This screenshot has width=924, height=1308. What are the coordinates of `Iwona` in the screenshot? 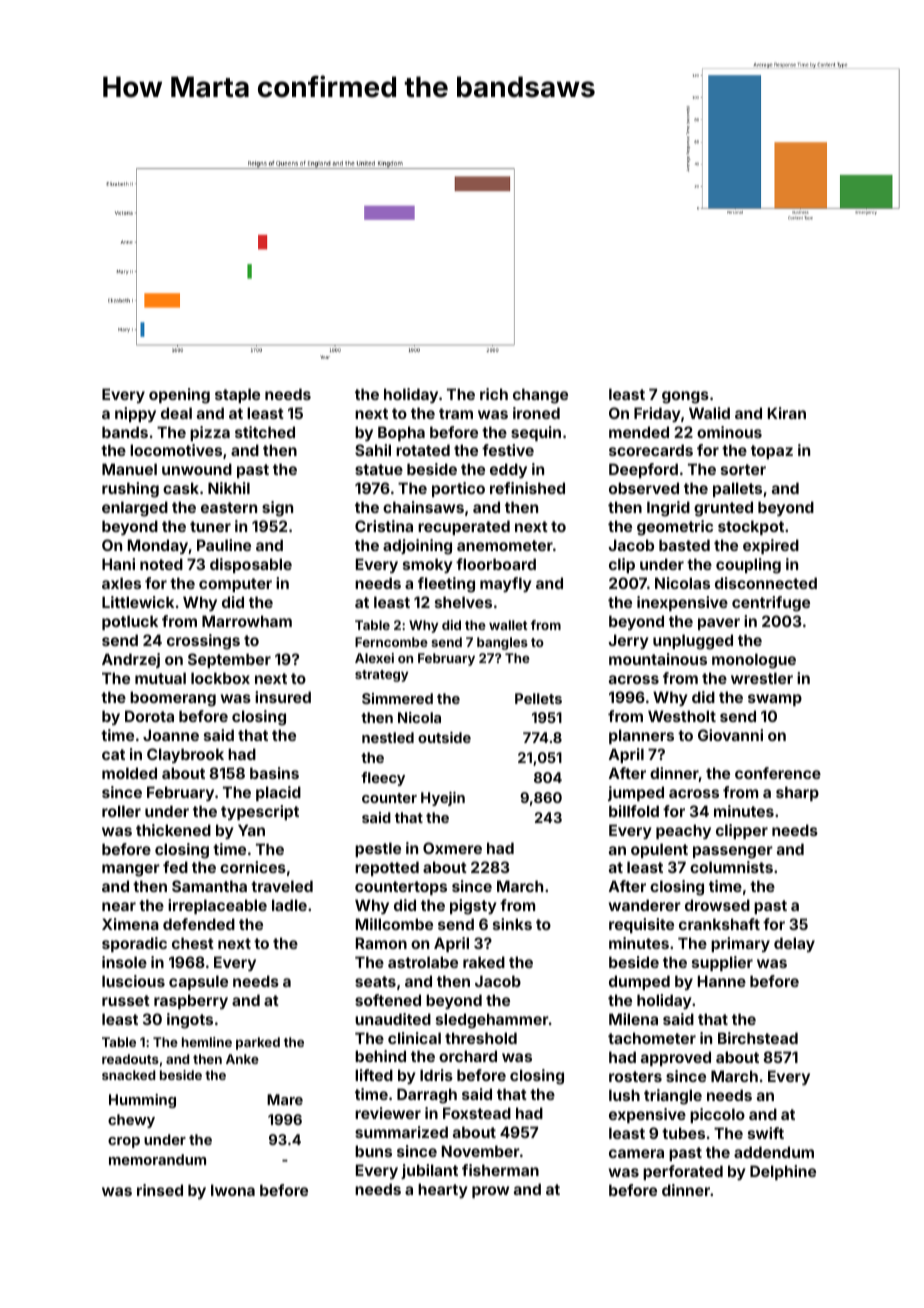 It's located at (233, 1190).
